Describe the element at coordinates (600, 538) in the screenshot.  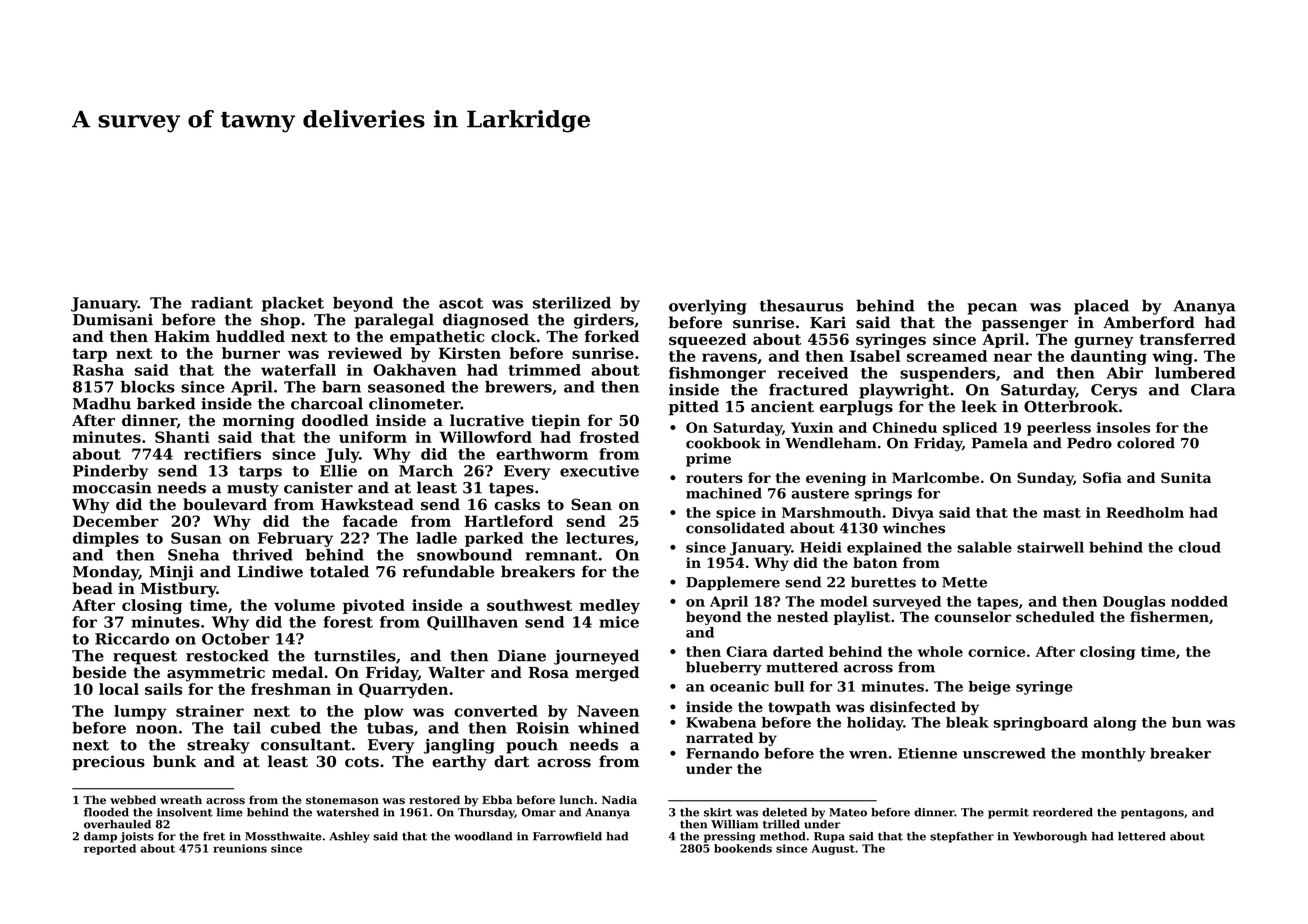
I see `lectures` at that location.
